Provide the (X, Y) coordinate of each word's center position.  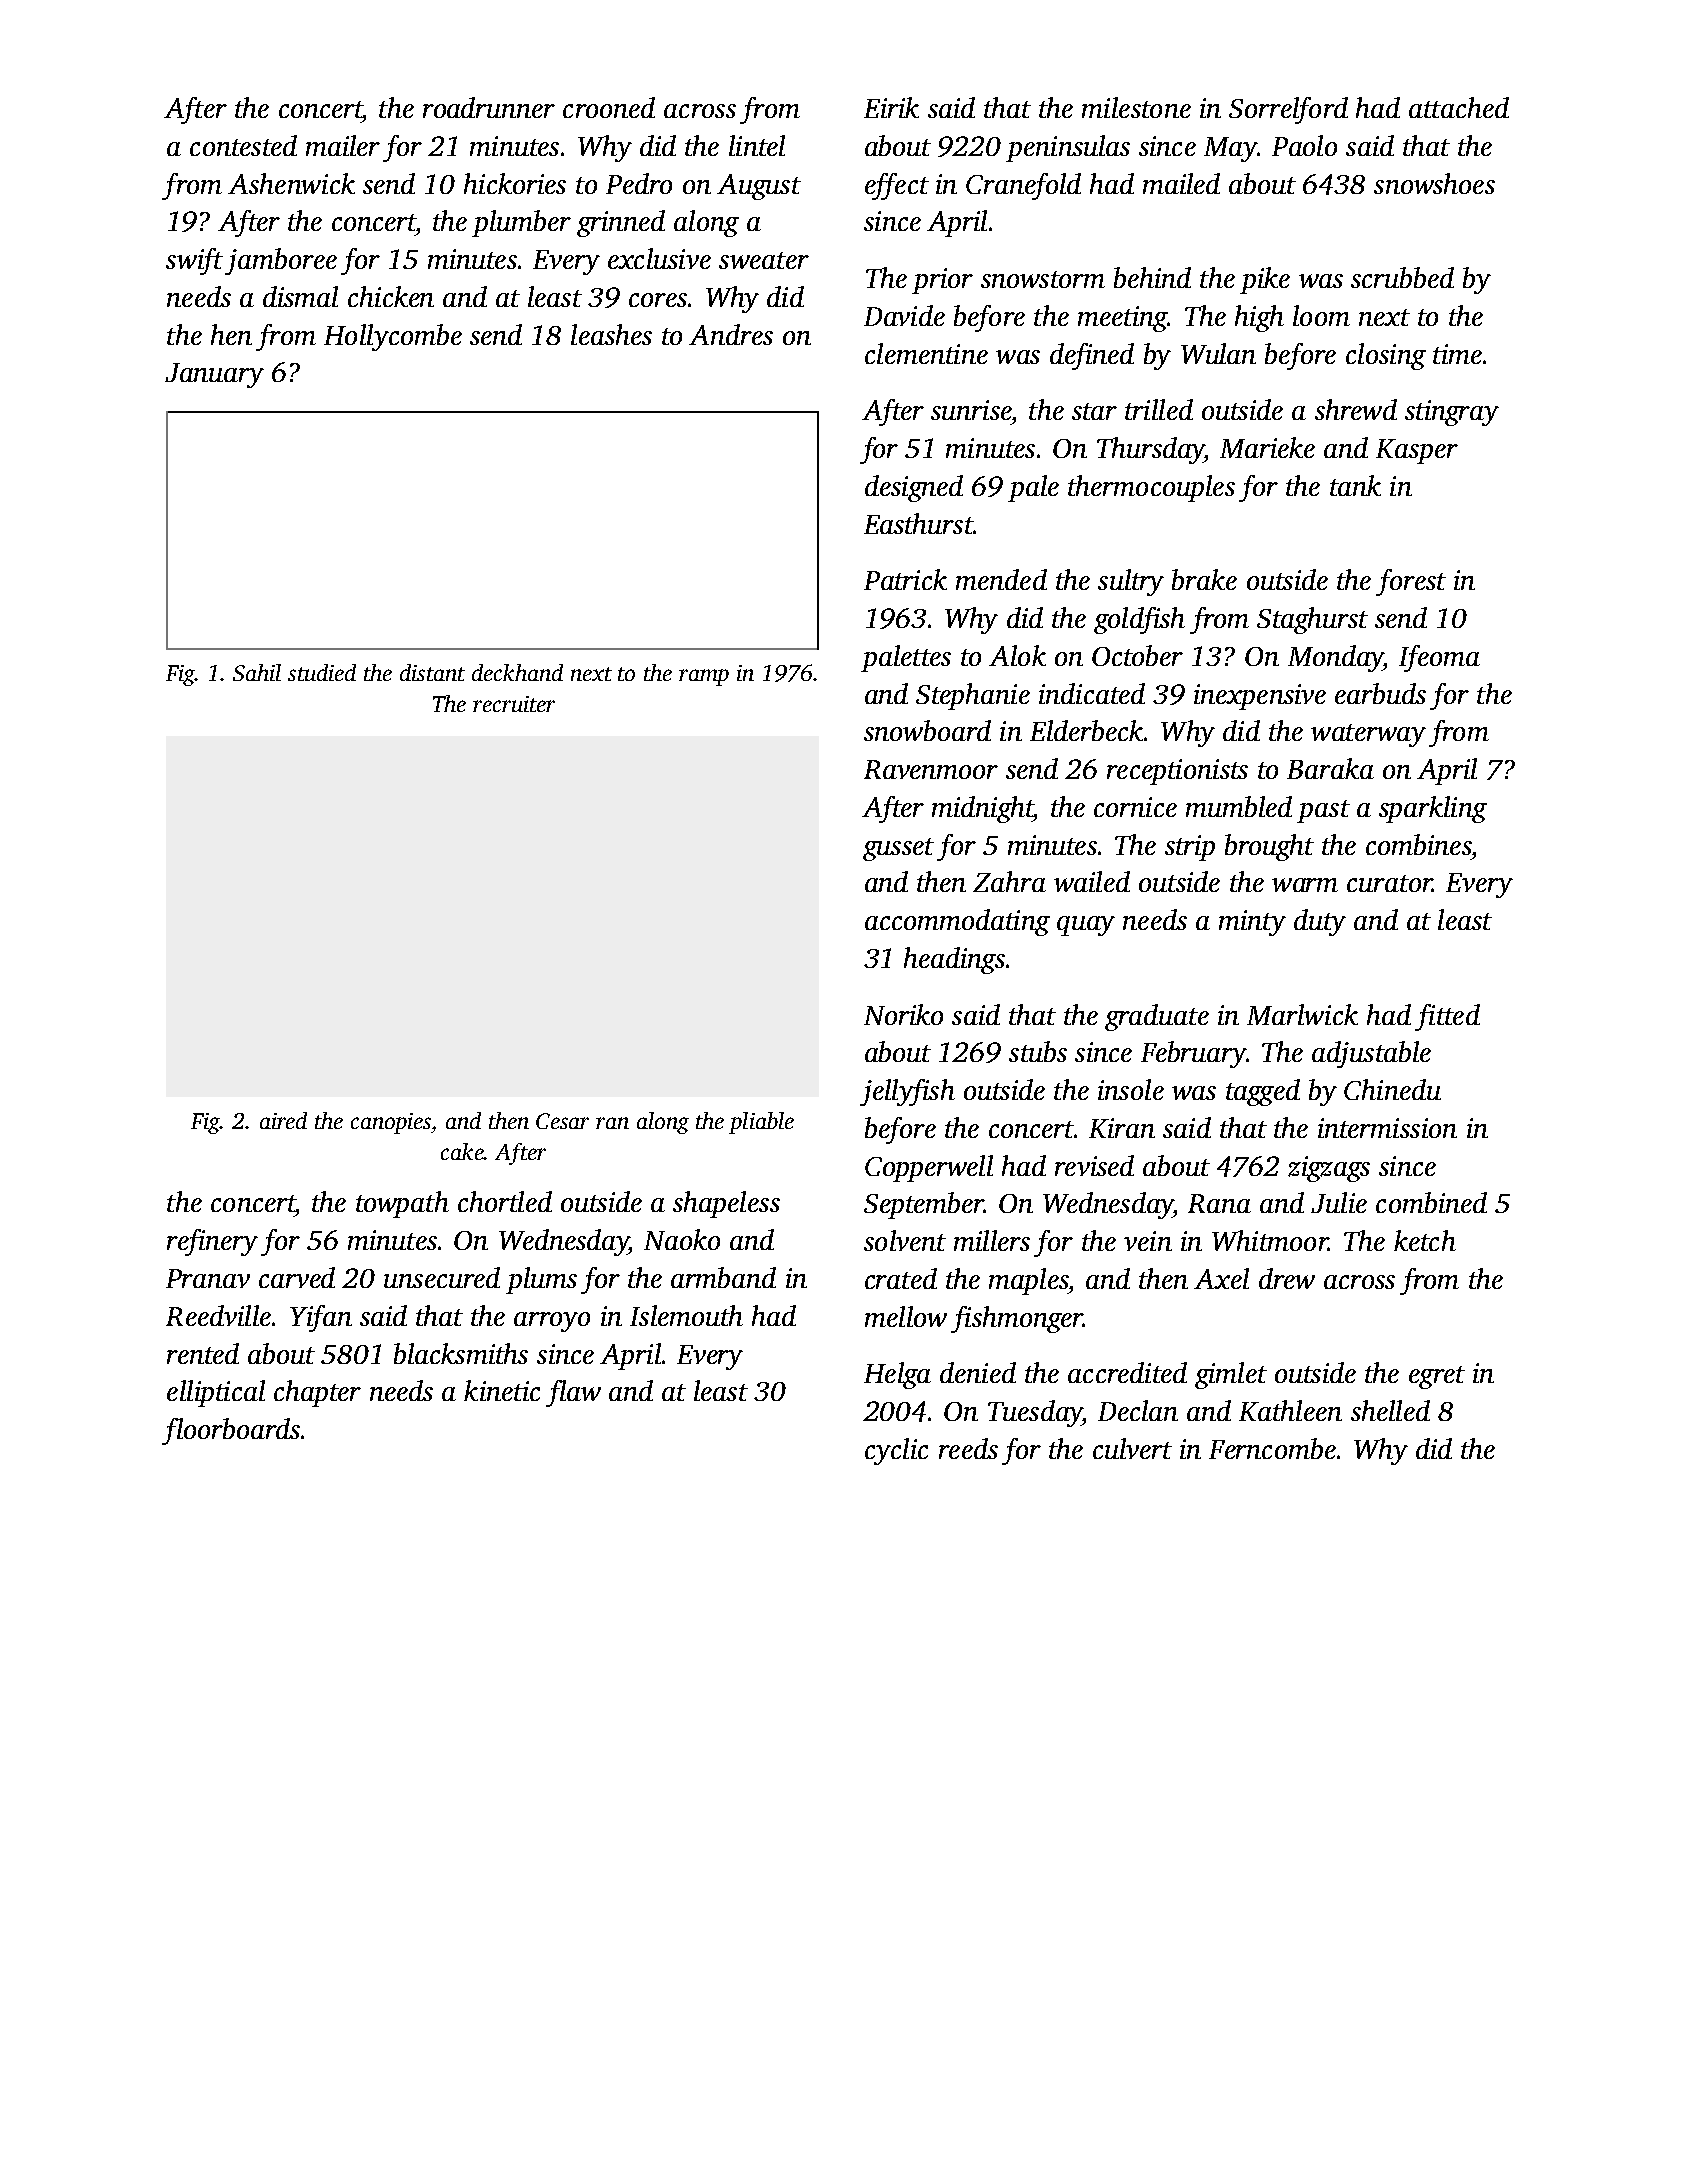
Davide (904, 315)
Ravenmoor (931, 769)
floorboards (231, 1431)
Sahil (257, 672)
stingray (1452, 413)
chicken (391, 296)
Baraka (1330, 768)
